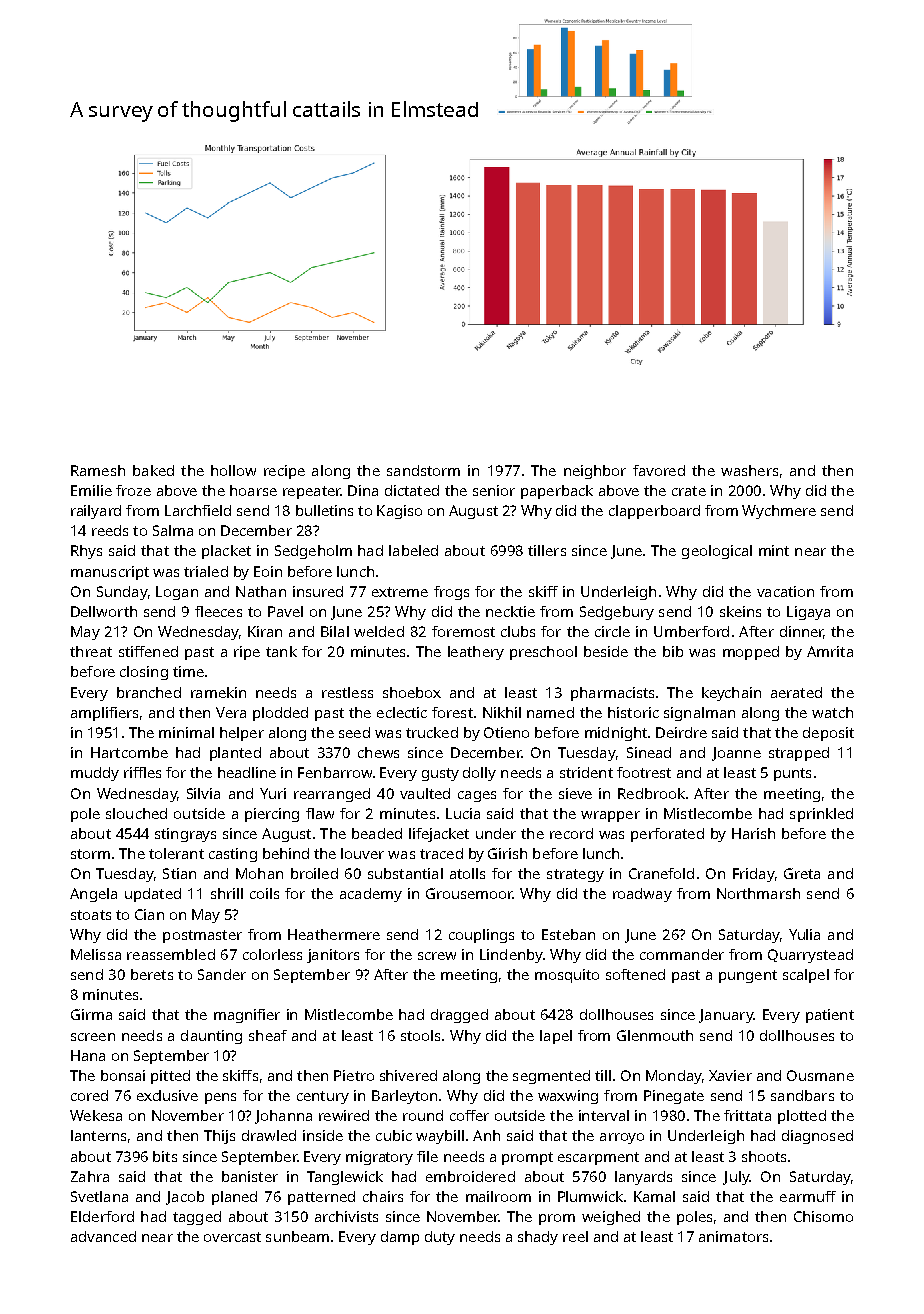  Describe the element at coordinates (136, 813) in the image. I see `slouched` at that location.
